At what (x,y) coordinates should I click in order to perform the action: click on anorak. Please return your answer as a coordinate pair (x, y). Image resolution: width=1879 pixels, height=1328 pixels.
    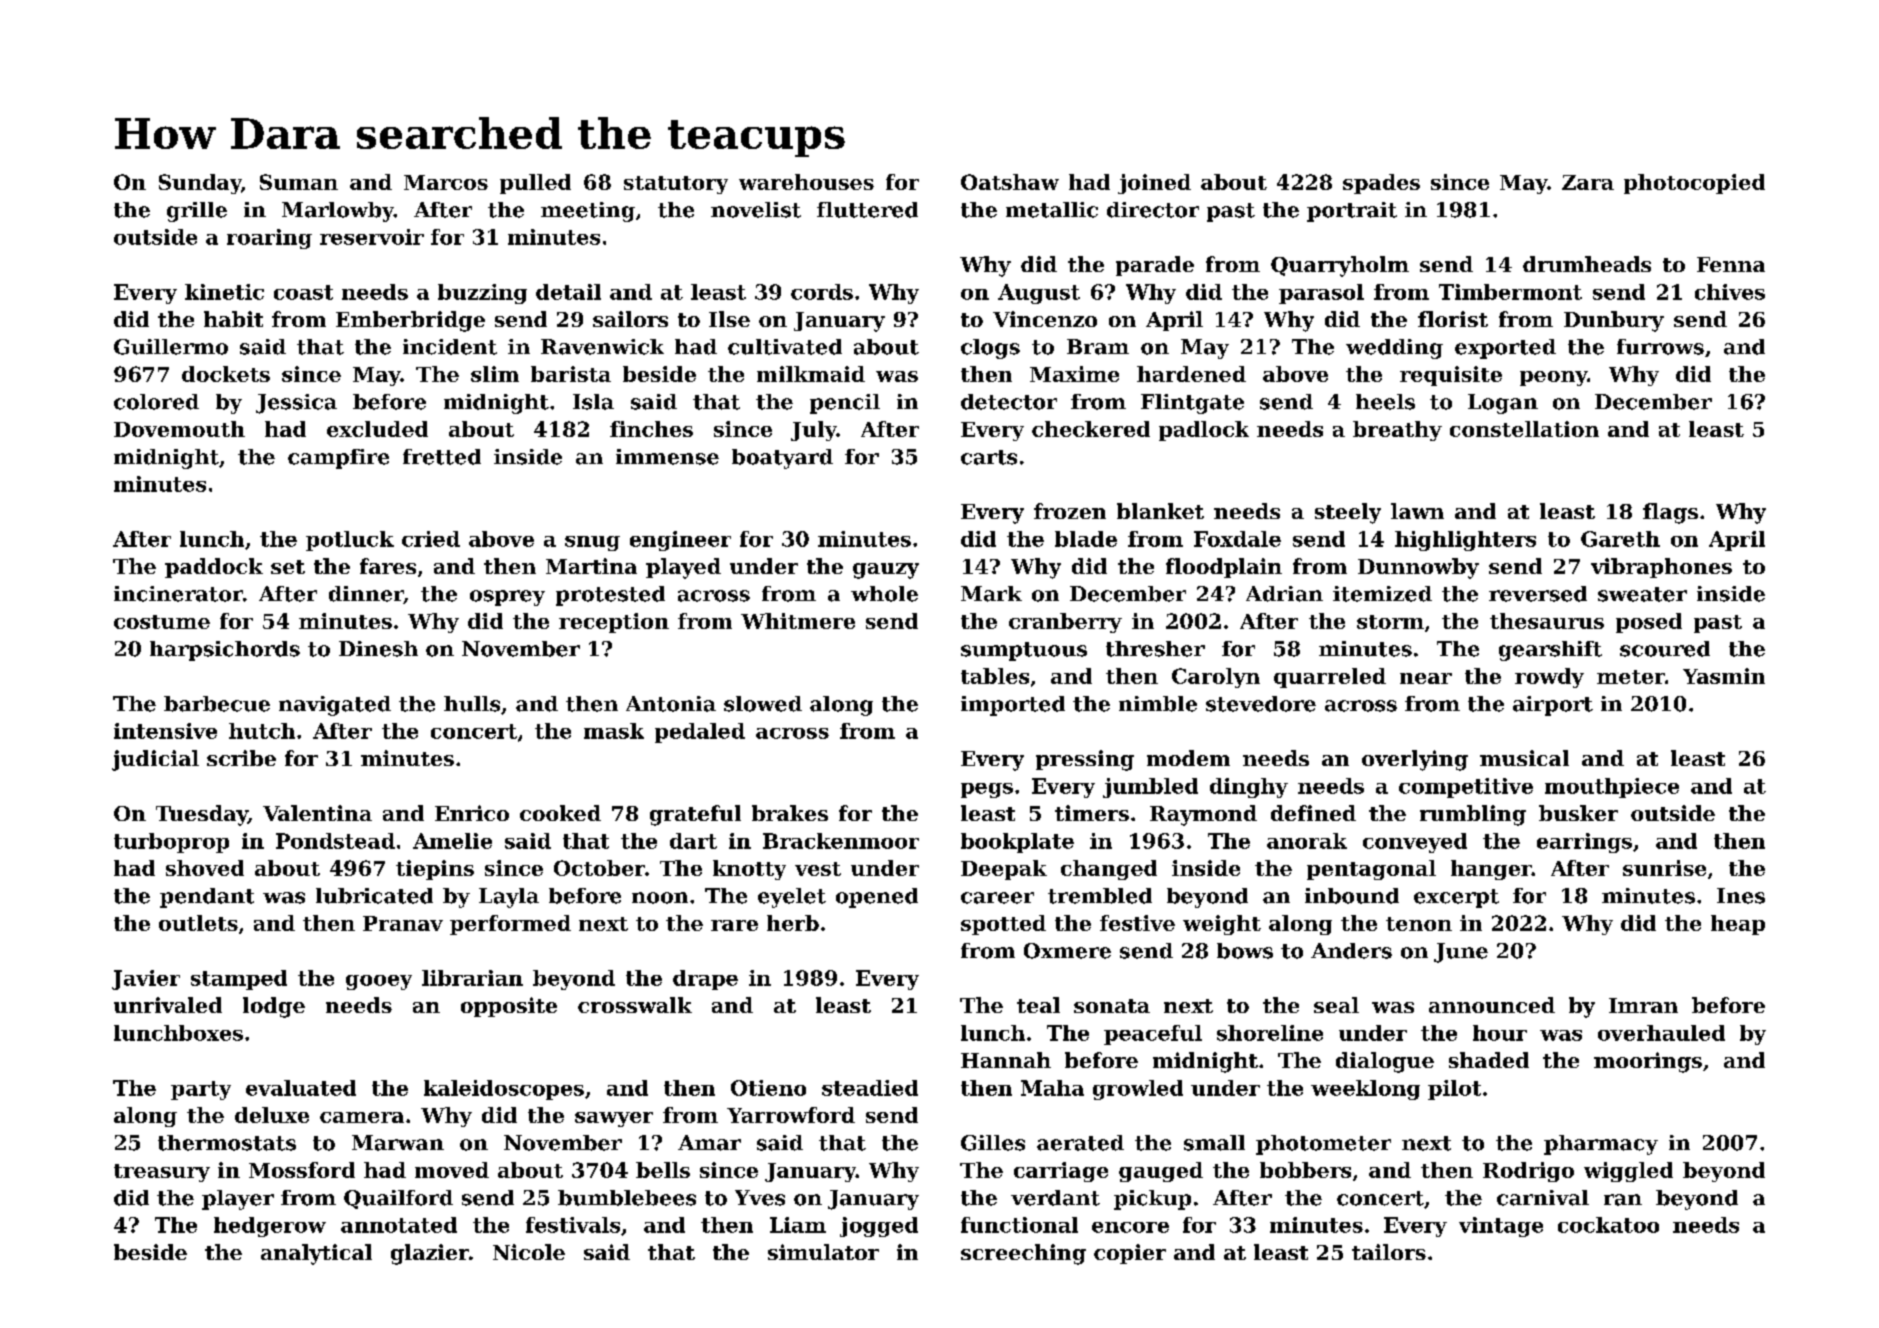
    Looking at the image, I should click on (1307, 841).
